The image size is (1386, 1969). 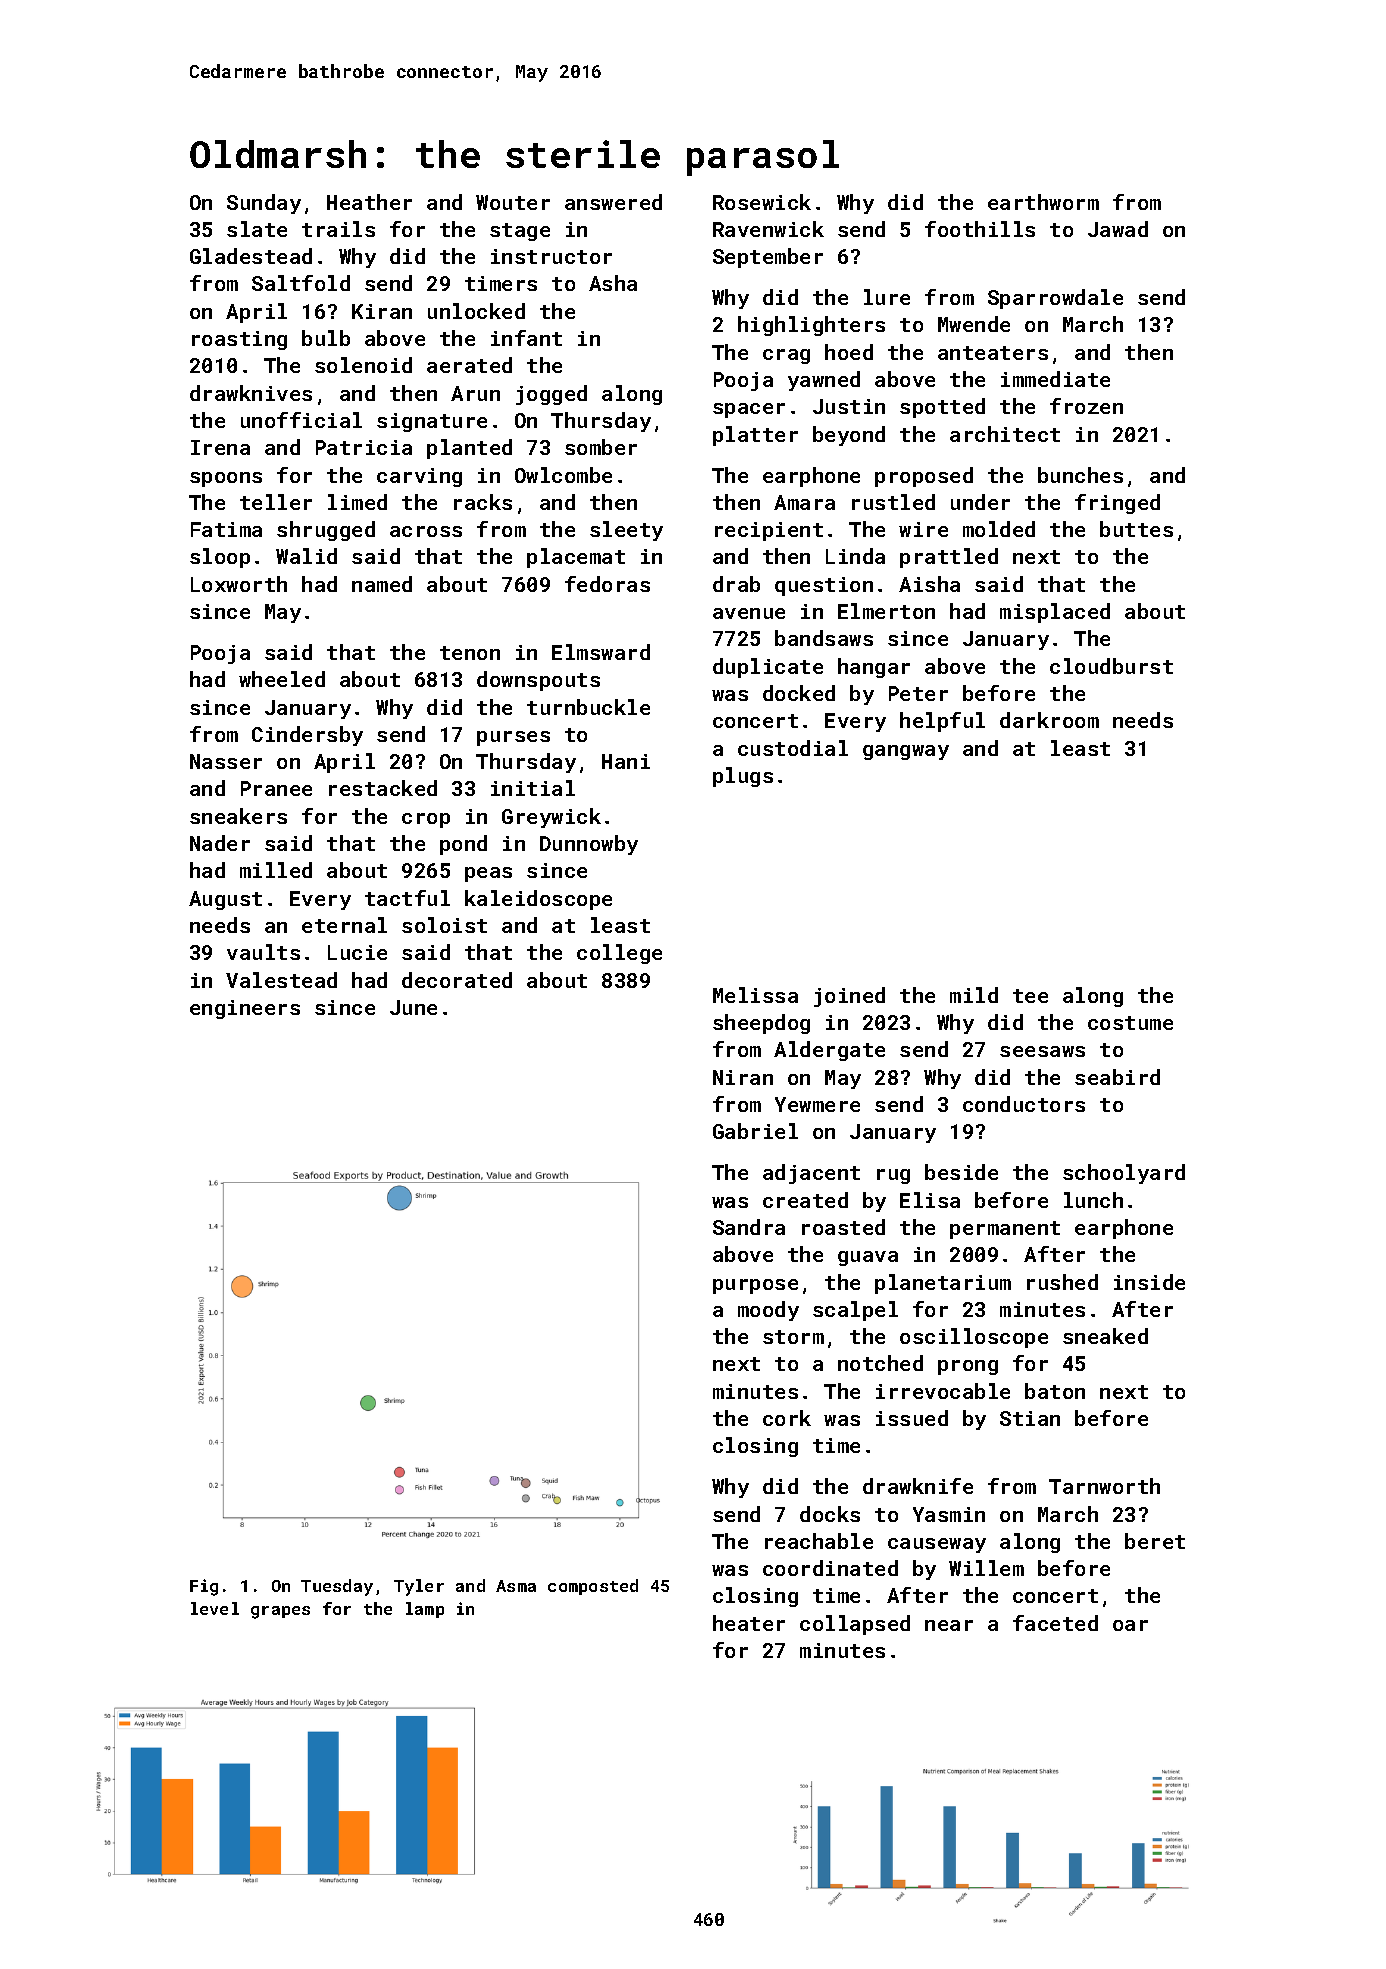 What do you see at coordinates (1062, 1282) in the screenshot?
I see `rushed` at bounding box center [1062, 1282].
